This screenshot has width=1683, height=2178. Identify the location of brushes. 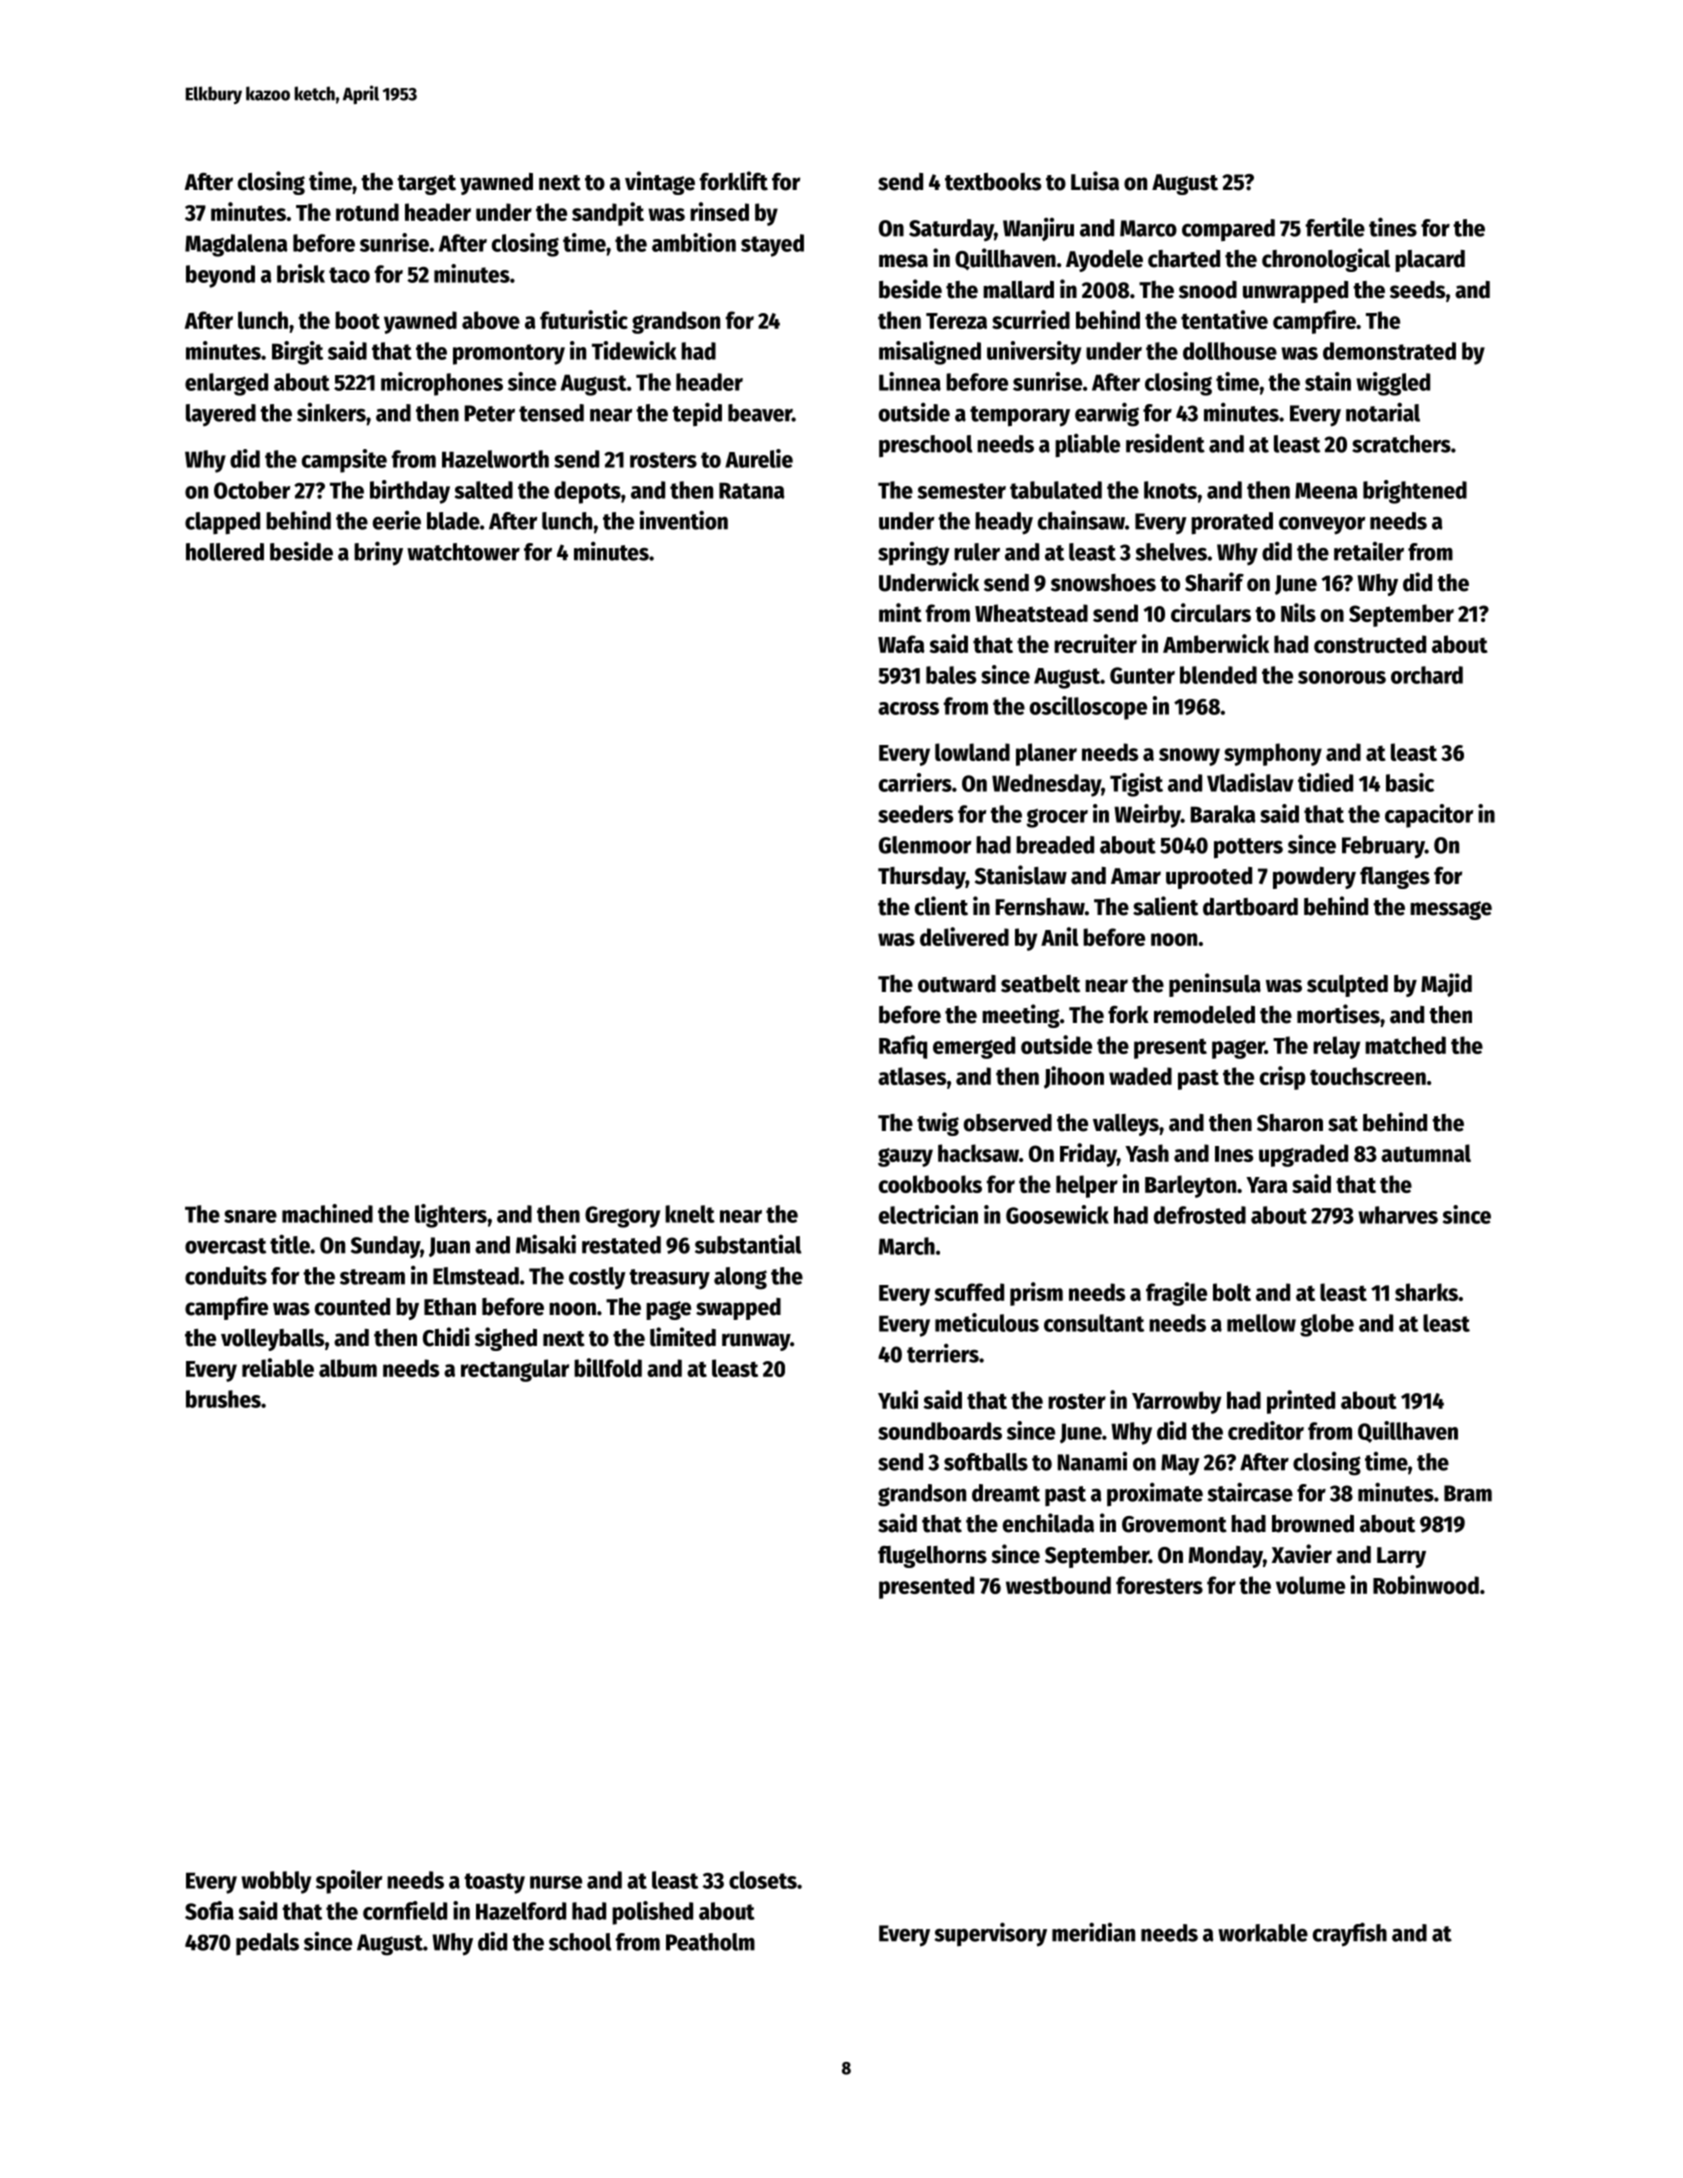
(223, 1399).
